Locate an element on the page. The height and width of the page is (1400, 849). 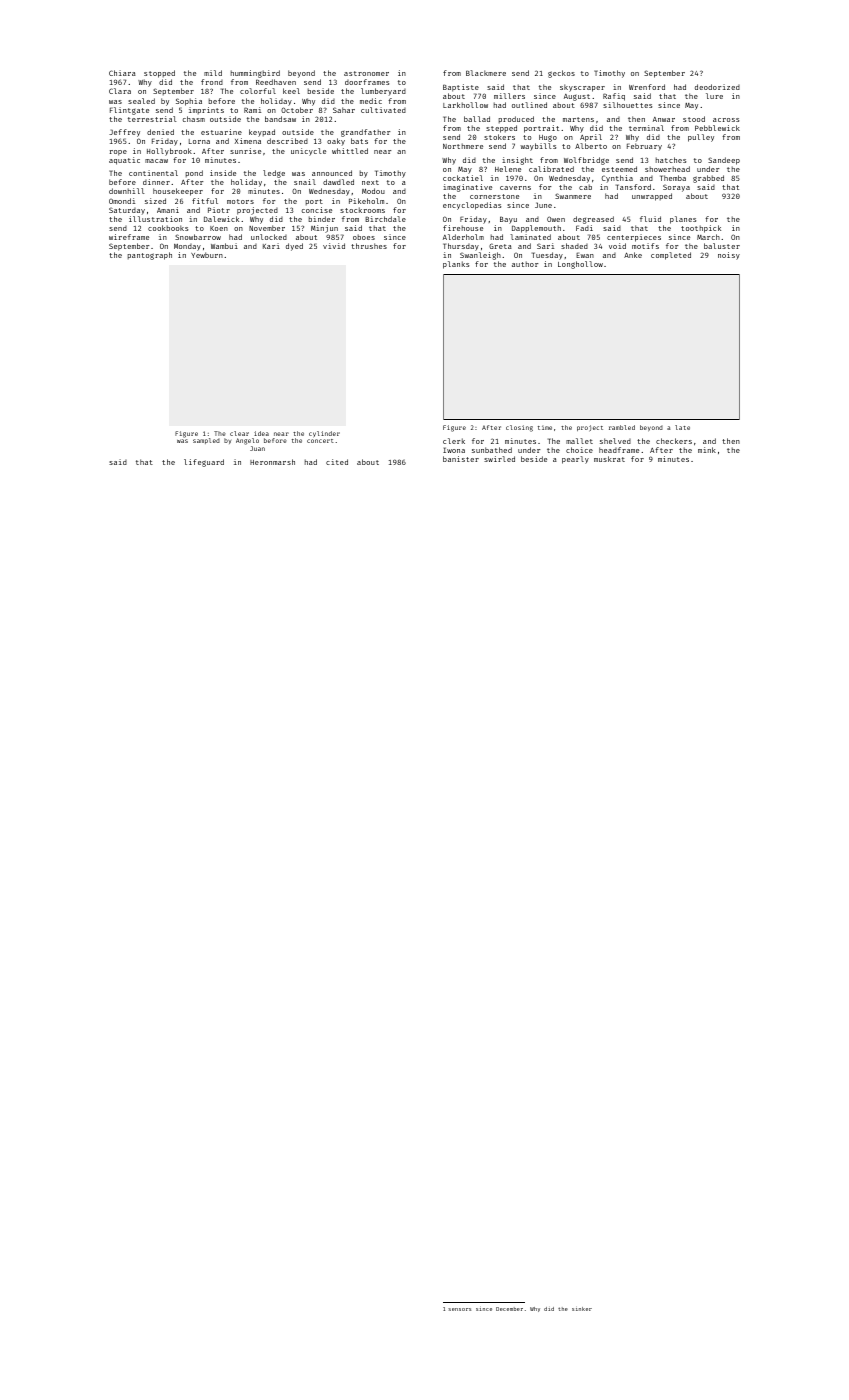
Chiara is located at coordinates (122, 73).
